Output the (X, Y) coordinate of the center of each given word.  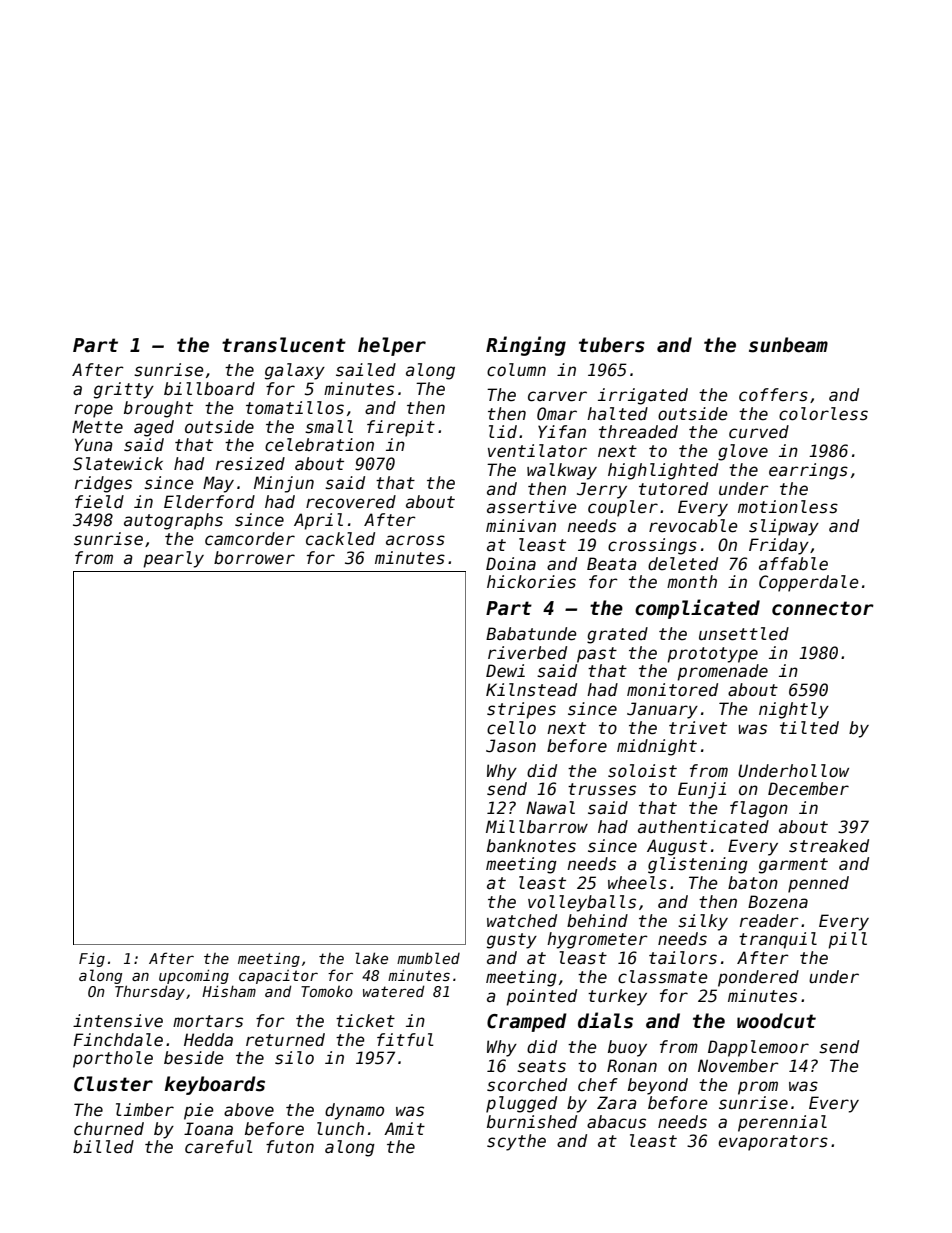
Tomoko (327, 991)
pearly (173, 559)
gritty (124, 390)
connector (823, 608)
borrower (254, 558)
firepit (401, 428)
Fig (92, 959)
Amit (404, 1128)
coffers (773, 395)
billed (103, 1147)
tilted (809, 728)
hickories (531, 582)
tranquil (778, 940)
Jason (511, 746)
